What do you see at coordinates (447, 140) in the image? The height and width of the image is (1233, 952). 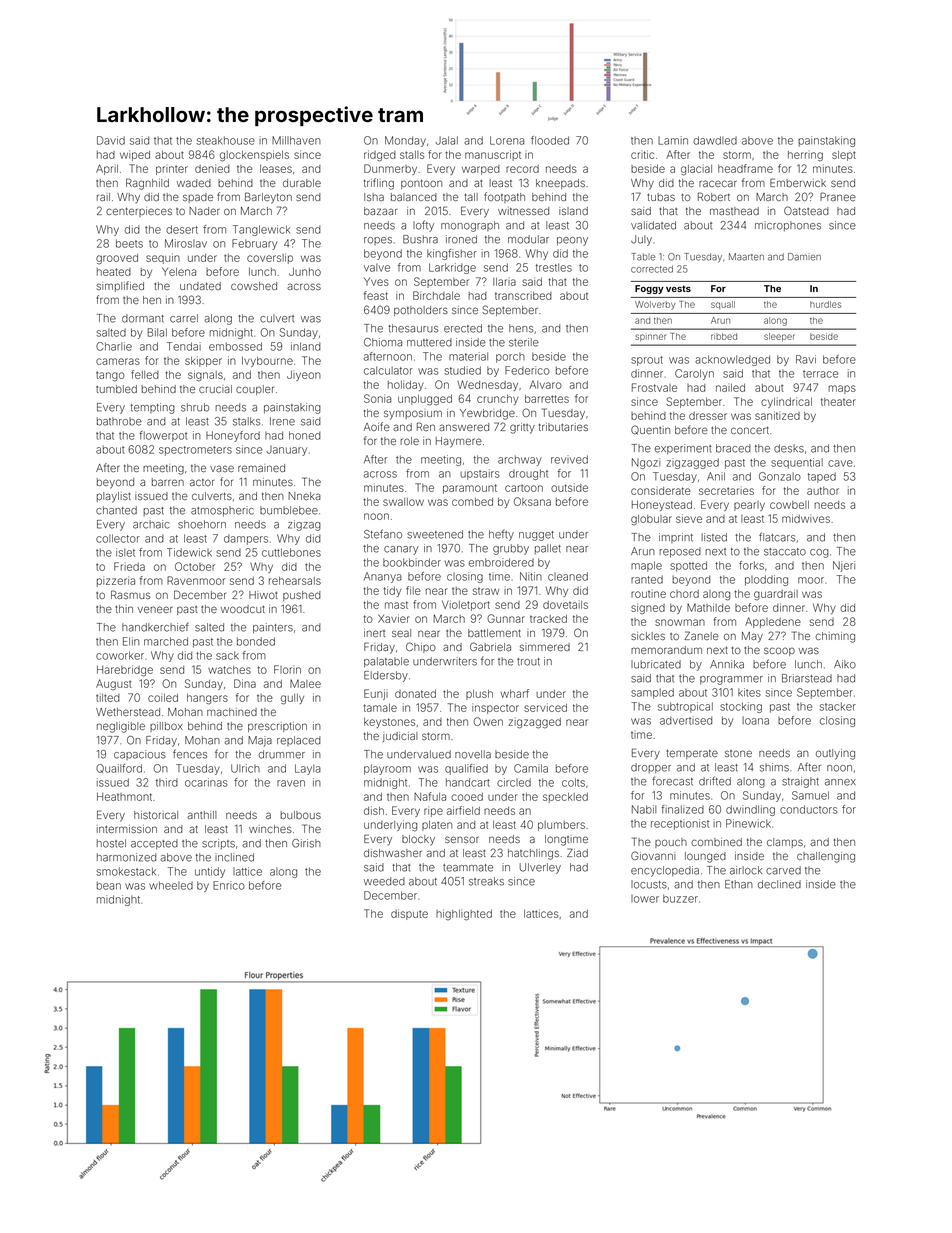 I see `Jalal` at bounding box center [447, 140].
